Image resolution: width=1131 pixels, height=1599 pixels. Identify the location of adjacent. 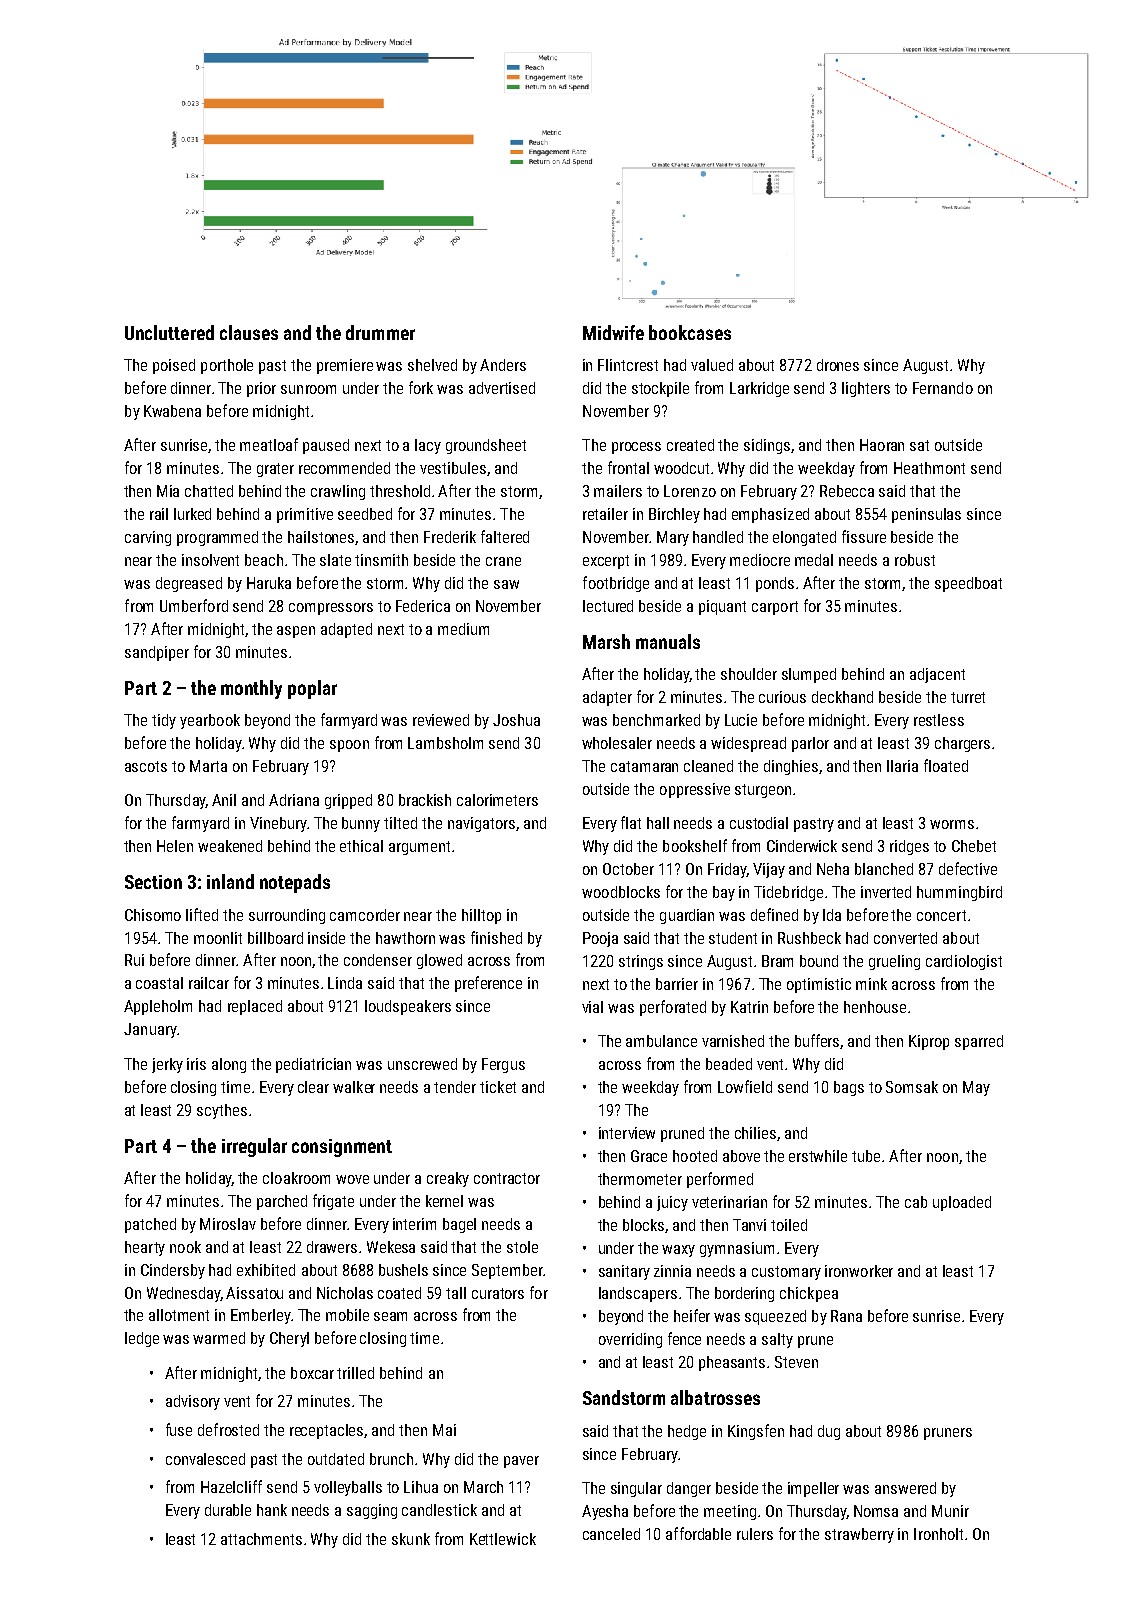
(937, 675).
